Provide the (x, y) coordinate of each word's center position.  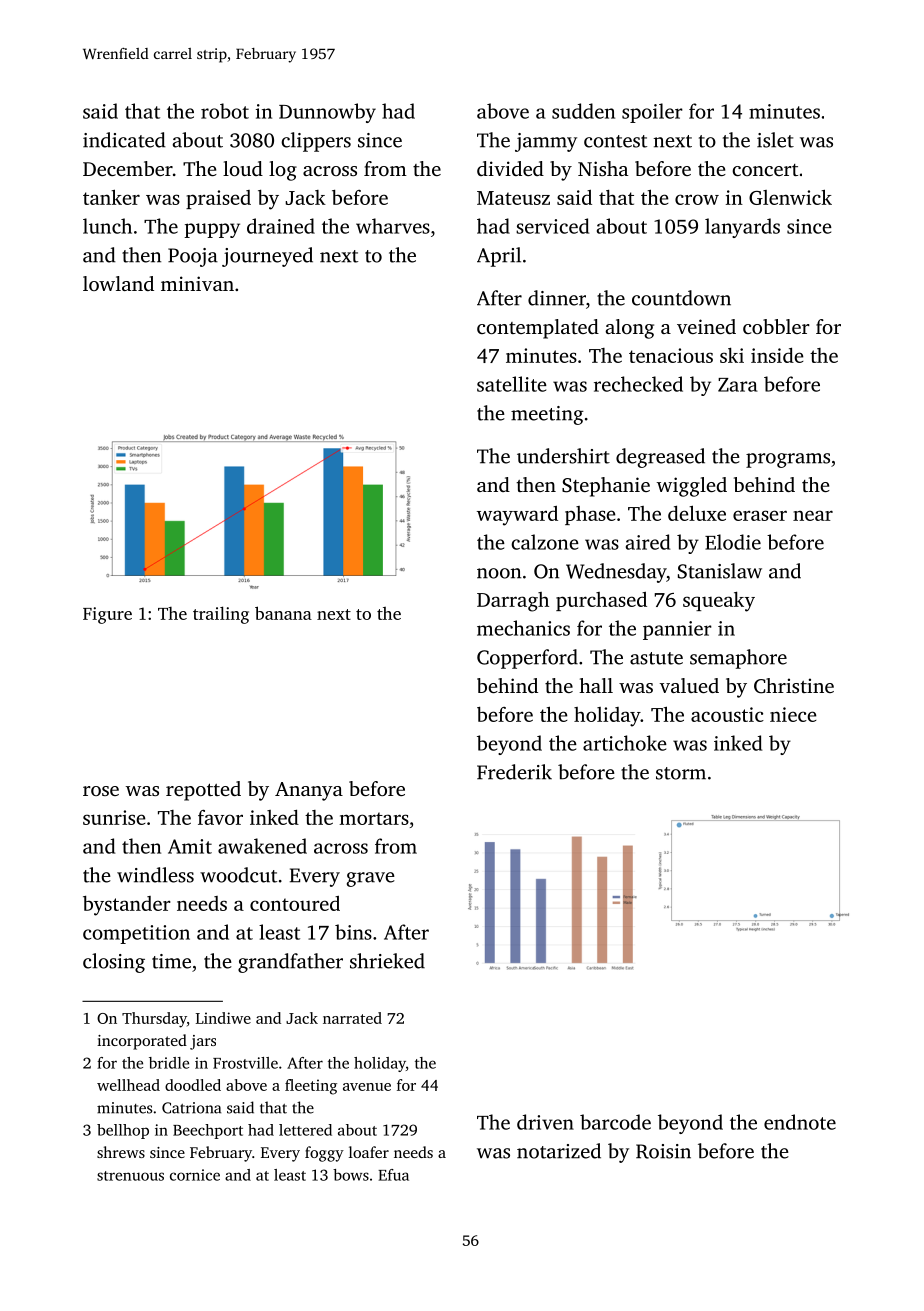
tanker (111, 197)
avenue (367, 1087)
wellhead (128, 1085)
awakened (262, 846)
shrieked (387, 961)
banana (283, 613)
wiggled (692, 487)
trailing (221, 615)
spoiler (652, 113)
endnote (800, 1122)
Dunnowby (327, 113)
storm (681, 773)
